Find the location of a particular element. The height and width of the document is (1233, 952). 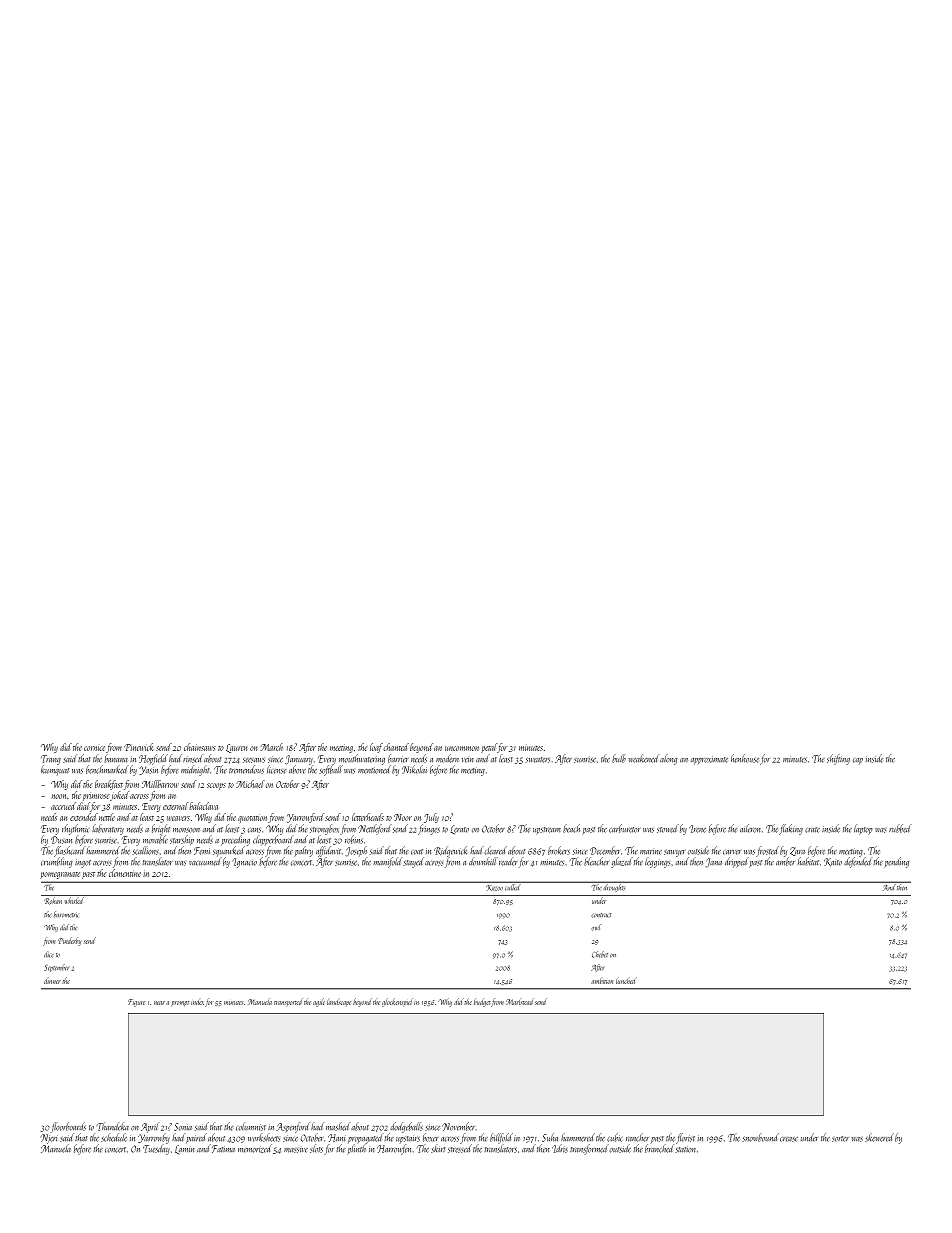

lunched is located at coordinates (626, 980).
